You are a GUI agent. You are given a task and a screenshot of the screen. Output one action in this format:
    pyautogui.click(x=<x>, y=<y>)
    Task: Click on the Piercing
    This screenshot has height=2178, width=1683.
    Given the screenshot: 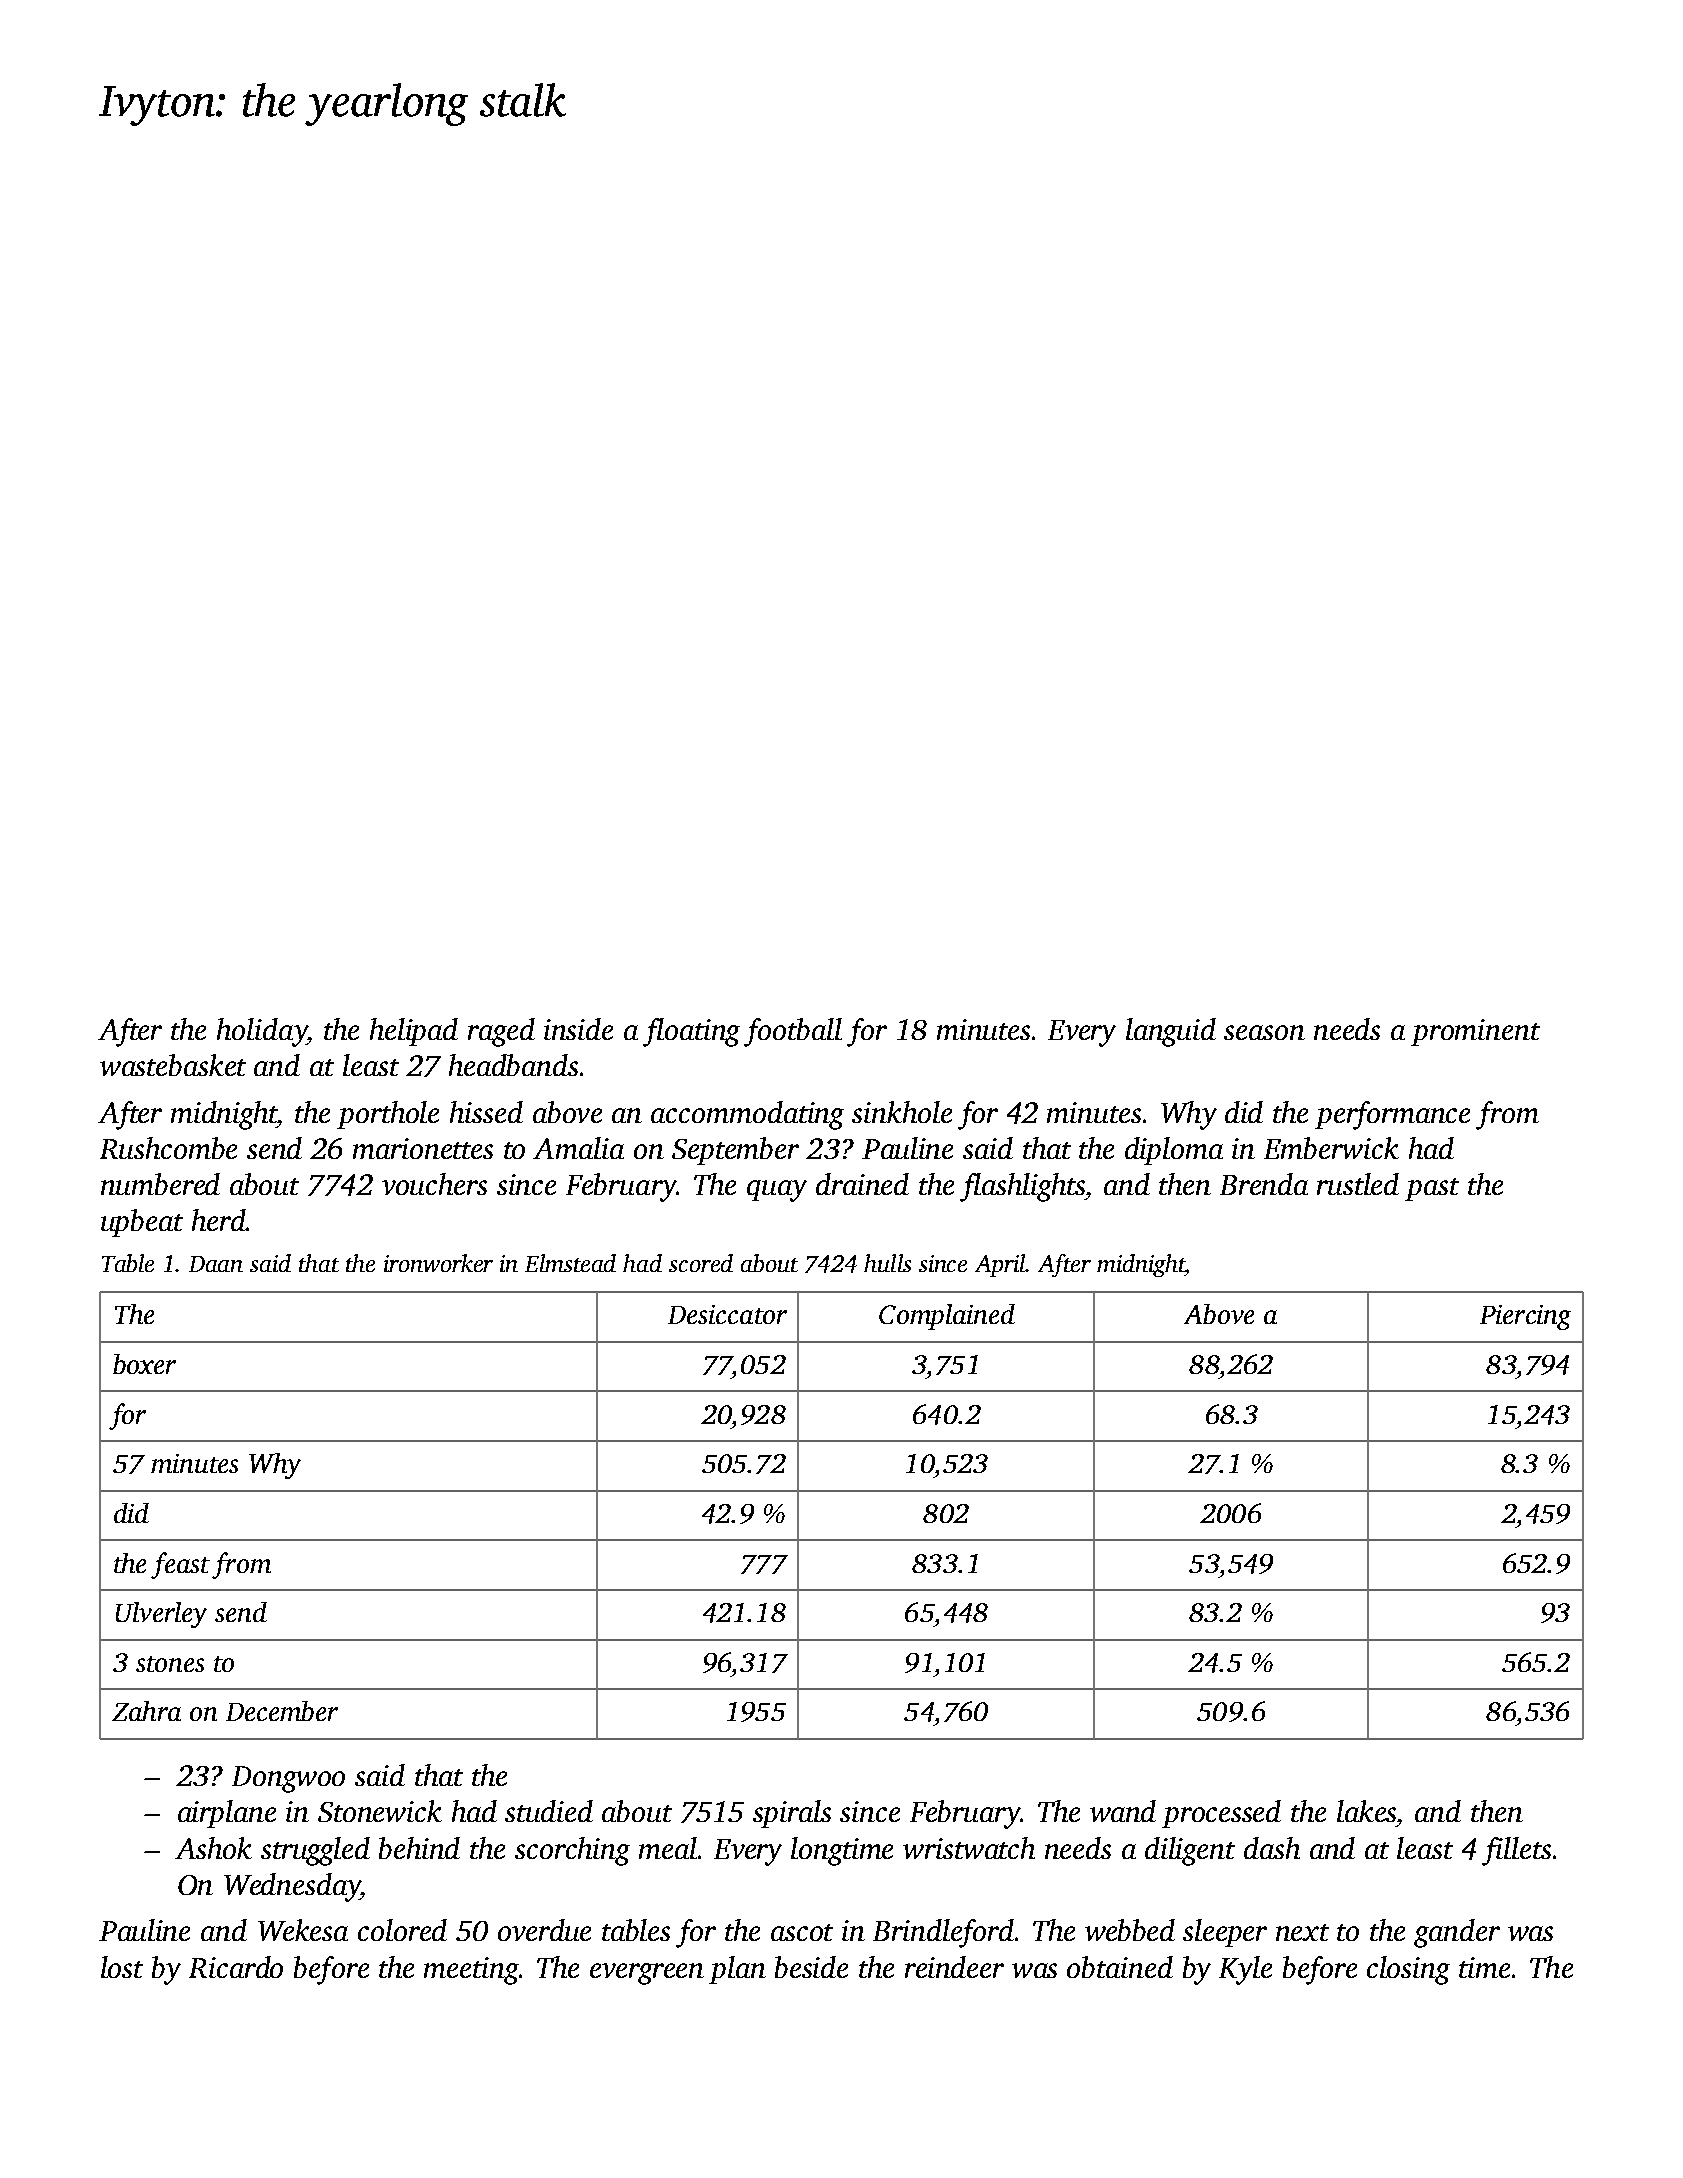 What is the action you would take?
    pyautogui.click(x=1525, y=1317)
